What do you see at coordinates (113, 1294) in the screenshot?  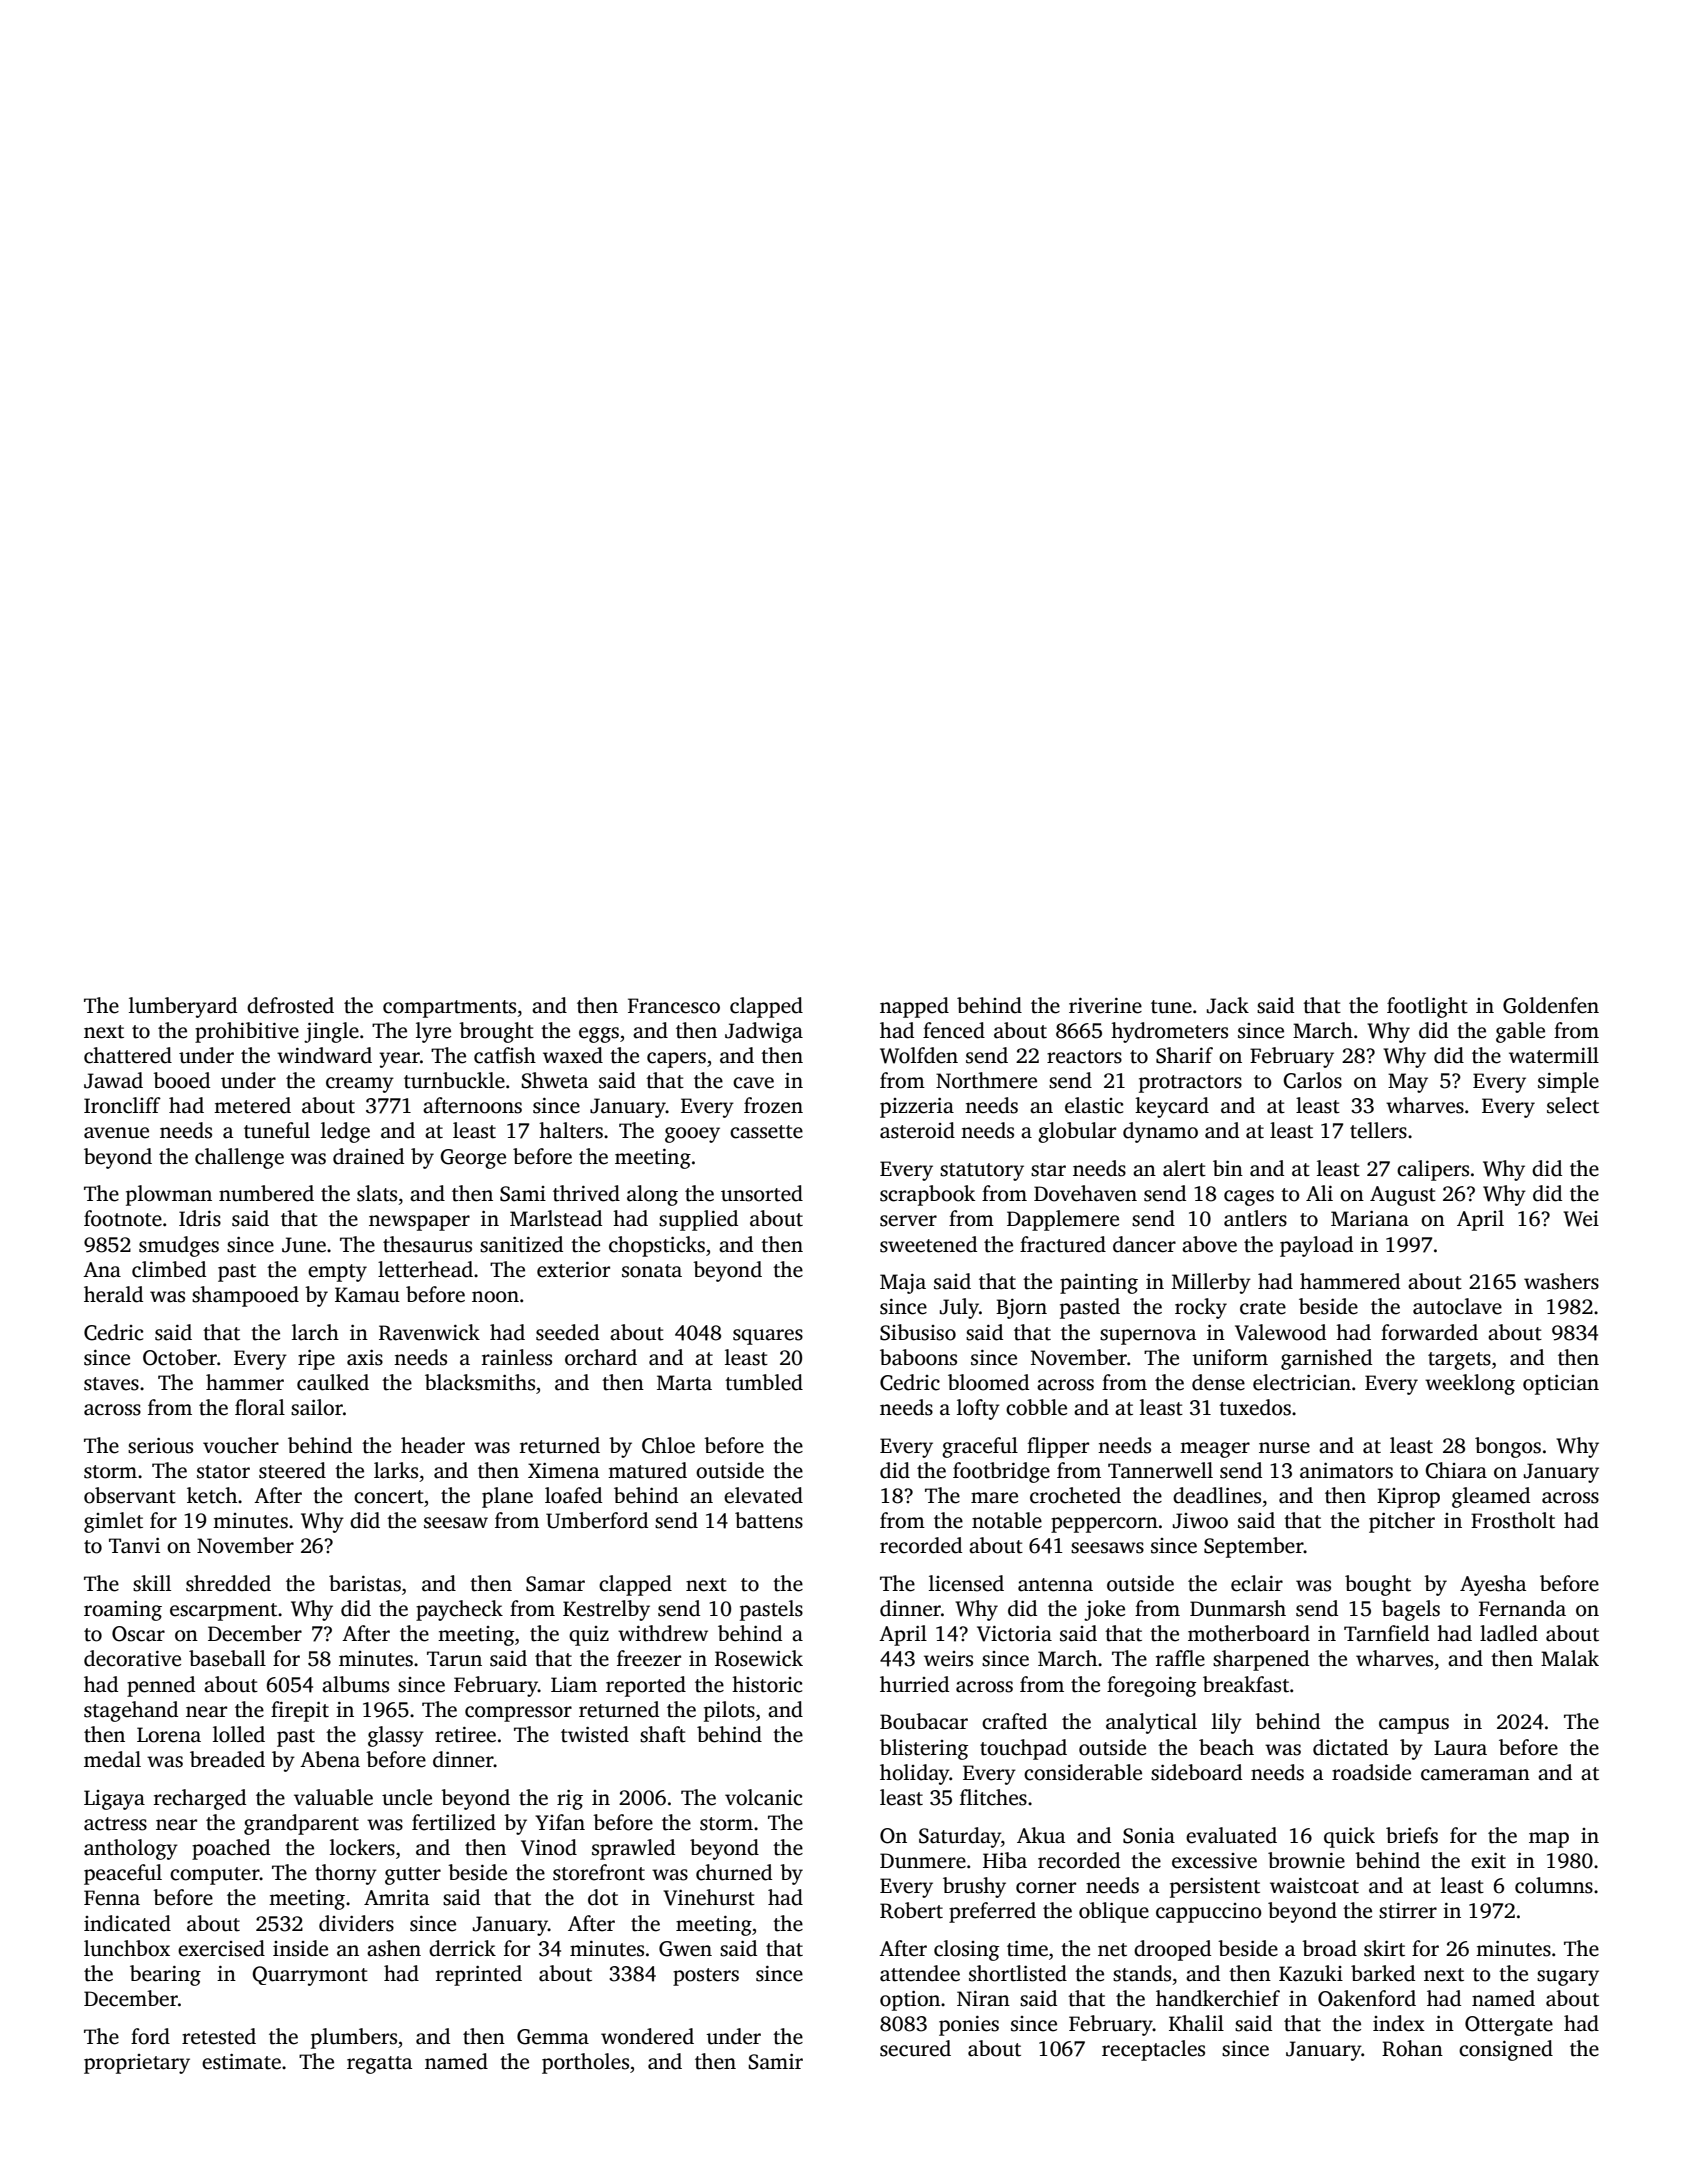 I see `herald` at bounding box center [113, 1294].
